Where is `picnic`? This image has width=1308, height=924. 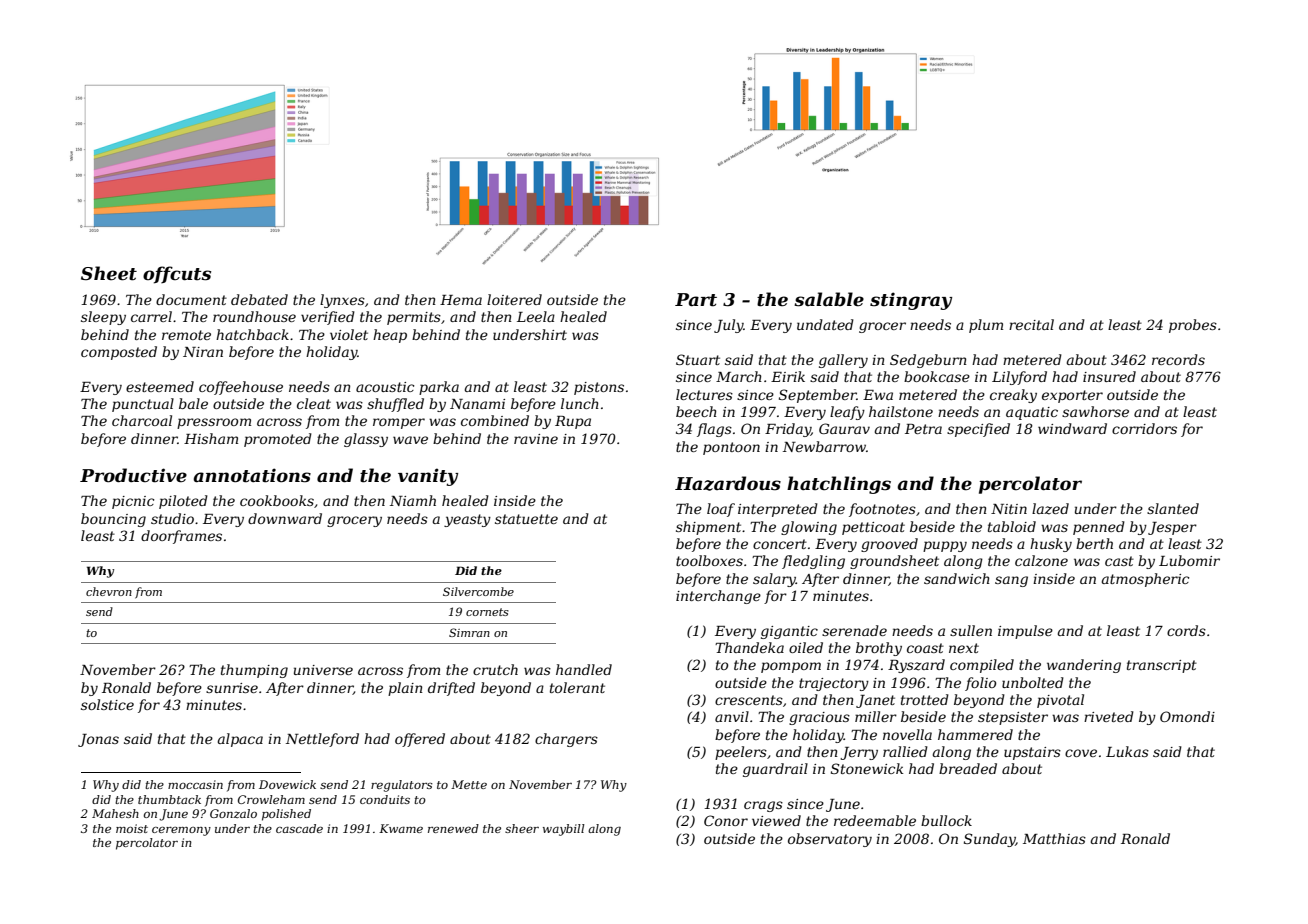 picnic is located at coordinates (133, 502).
